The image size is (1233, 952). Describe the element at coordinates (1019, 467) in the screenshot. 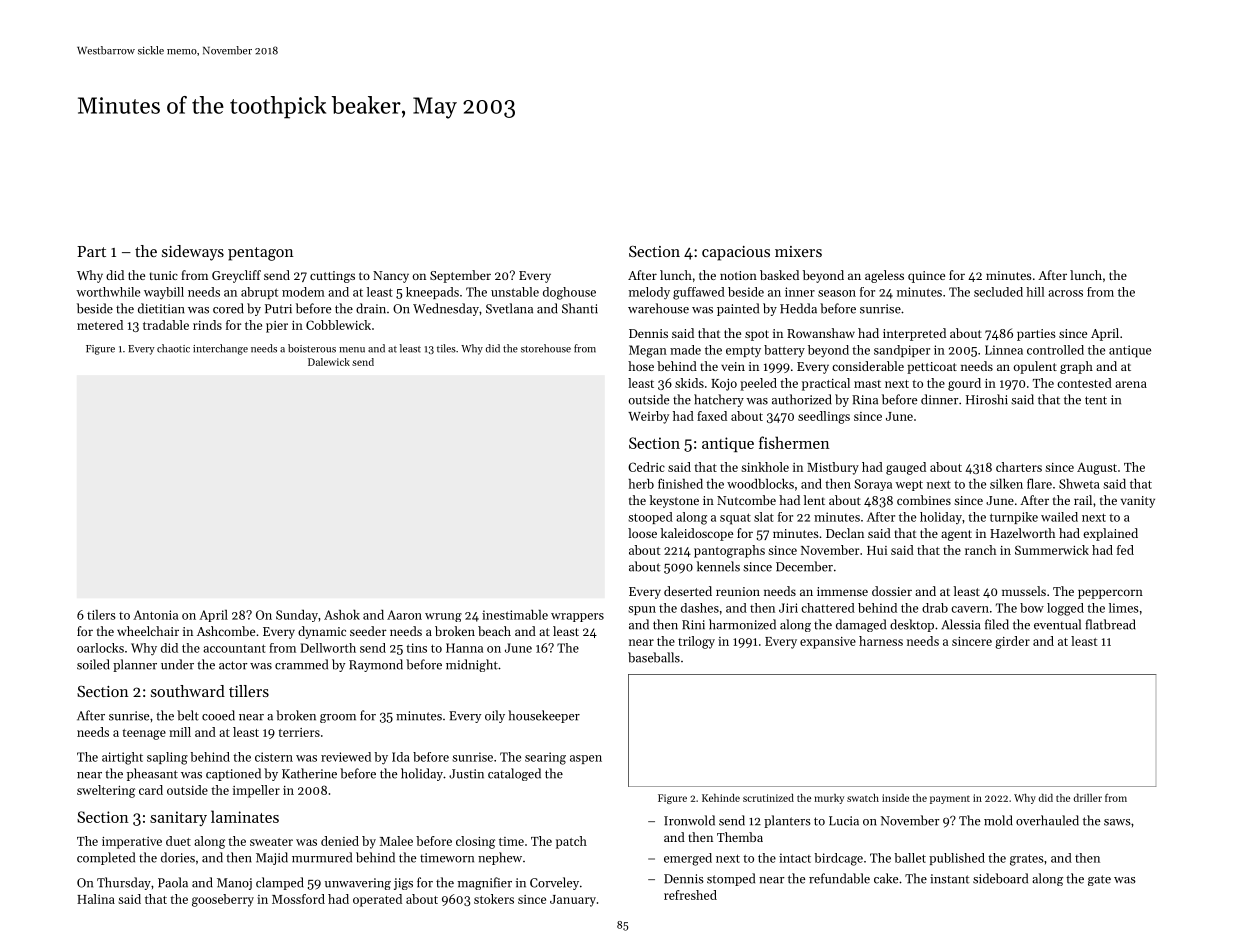

I see `charters` at that location.
